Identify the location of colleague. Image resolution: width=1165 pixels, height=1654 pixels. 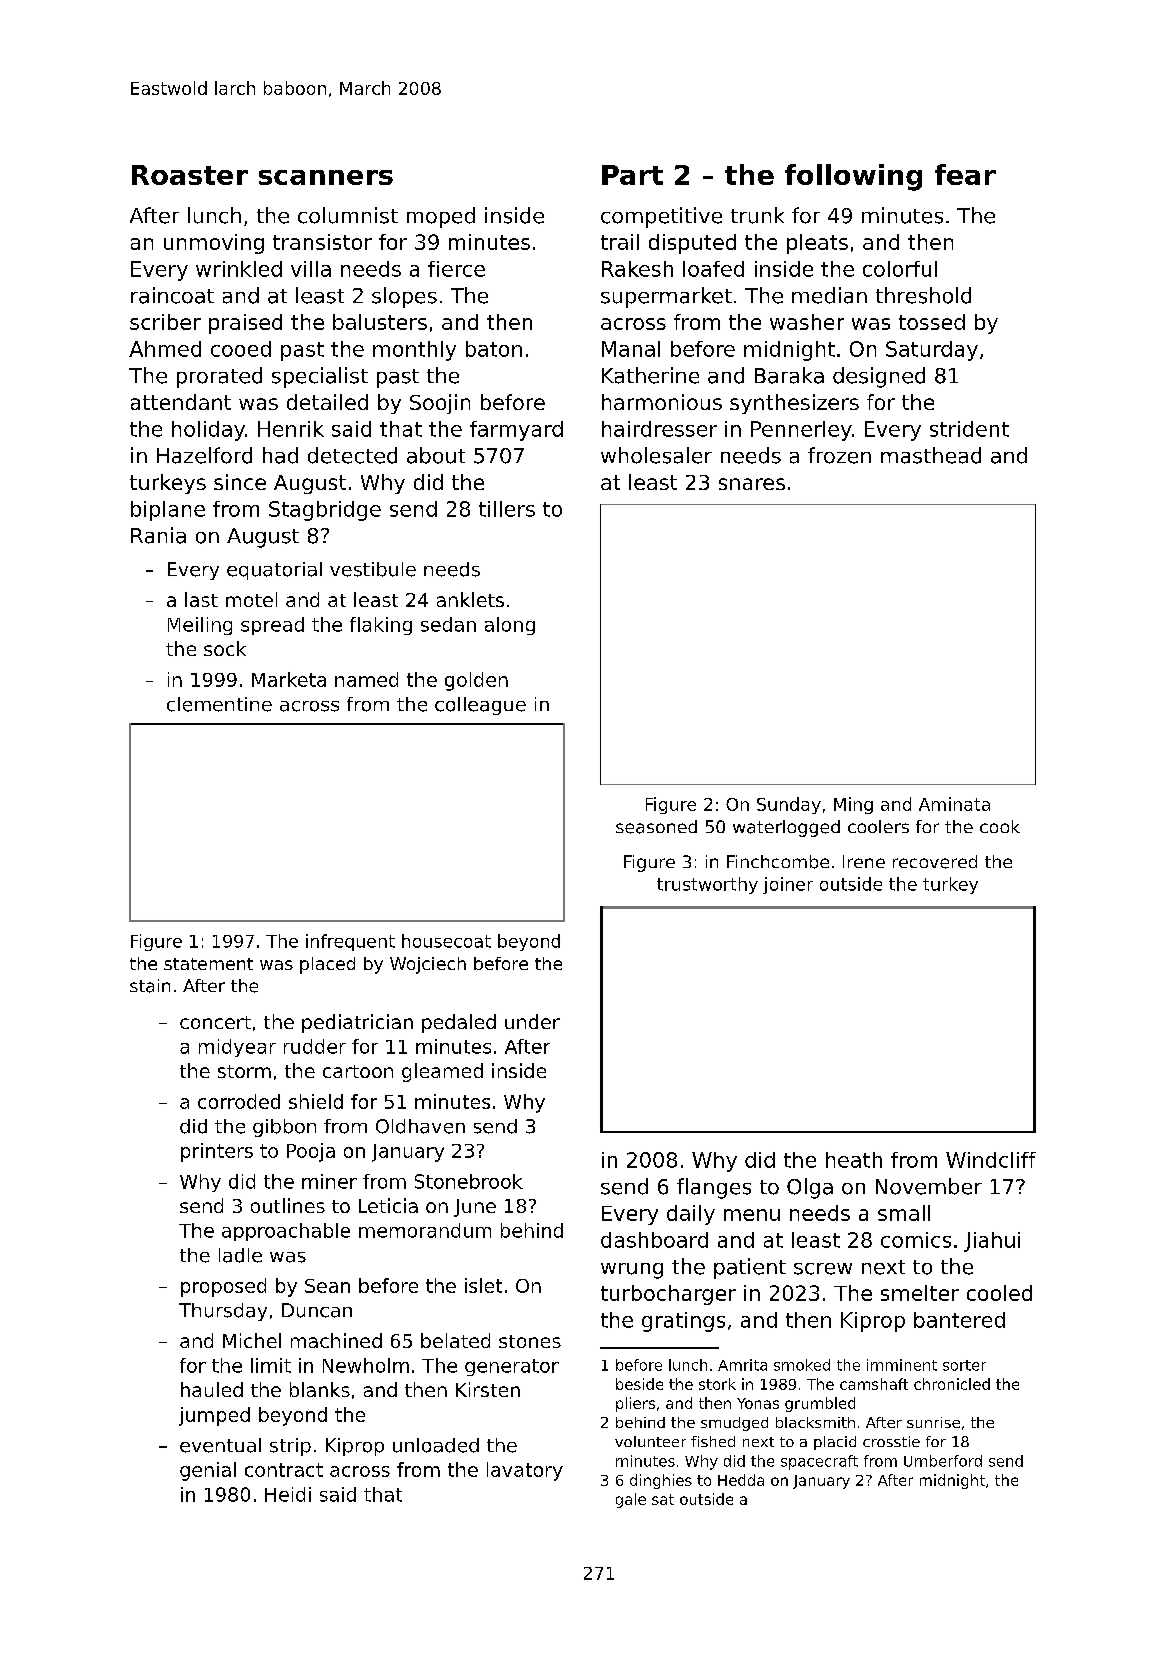
(480, 706).
